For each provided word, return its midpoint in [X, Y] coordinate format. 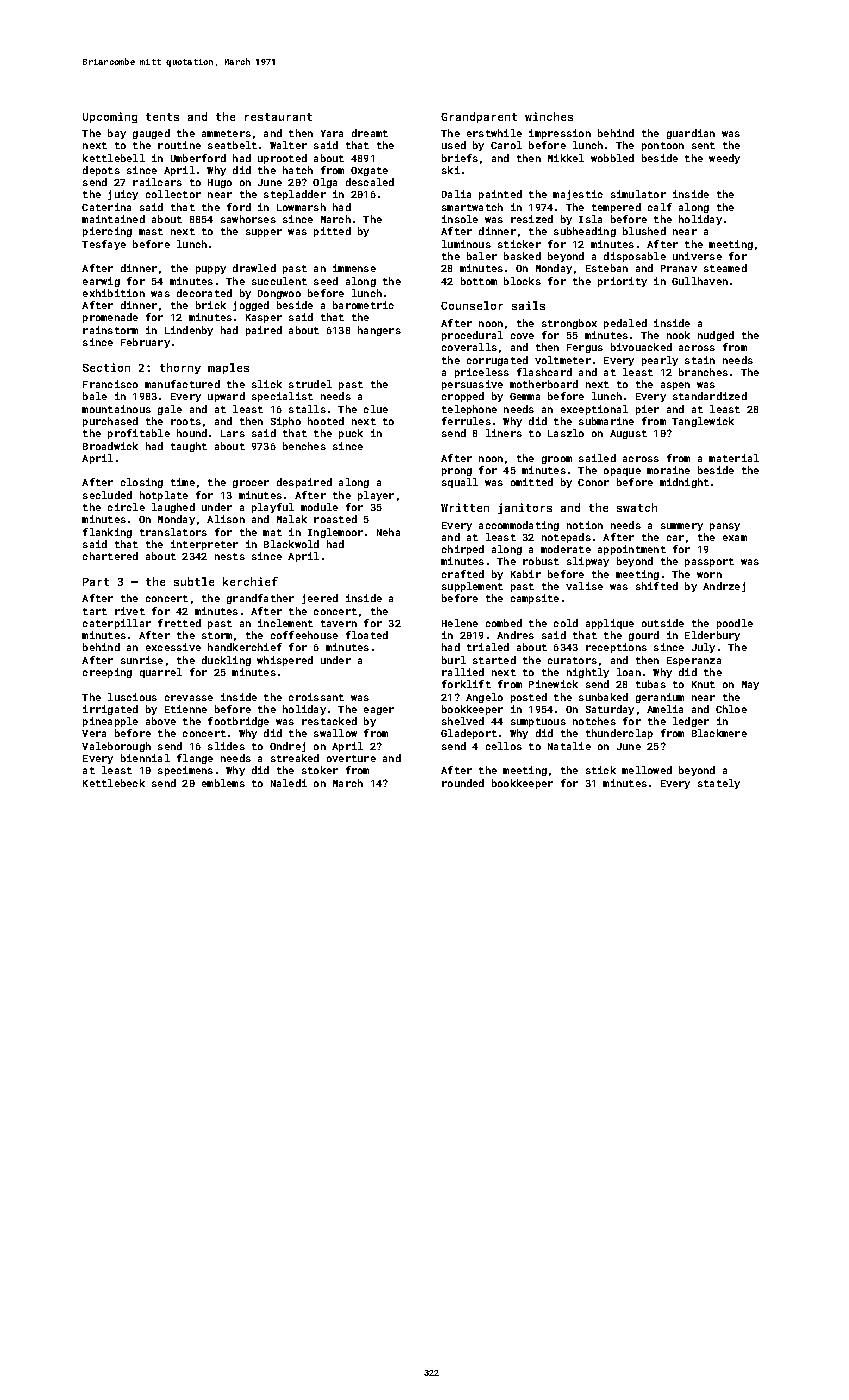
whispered [285, 661]
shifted [657, 586]
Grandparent [479, 117]
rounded [463, 783]
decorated [204, 293]
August [628, 434]
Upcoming [110, 117]
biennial [145, 758]
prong [457, 472]
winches [549, 116]
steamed [725, 268]
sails [528, 305]
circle [126, 507]
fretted [179, 623]
